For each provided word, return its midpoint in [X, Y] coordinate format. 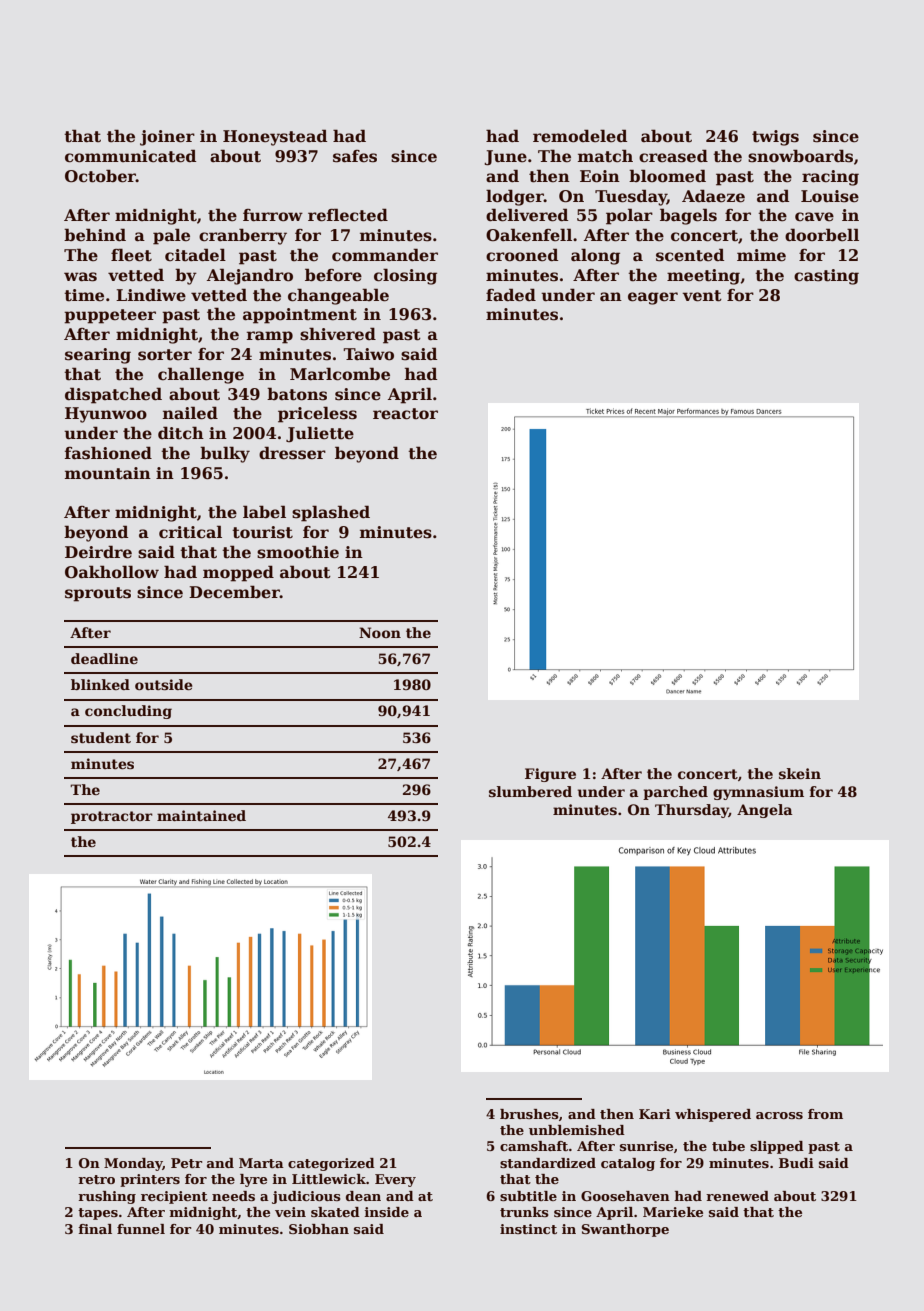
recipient [174, 1197]
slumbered [530, 791]
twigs [775, 138]
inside [386, 1212]
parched [675, 793]
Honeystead [275, 137]
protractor [112, 817]
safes [355, 156]
